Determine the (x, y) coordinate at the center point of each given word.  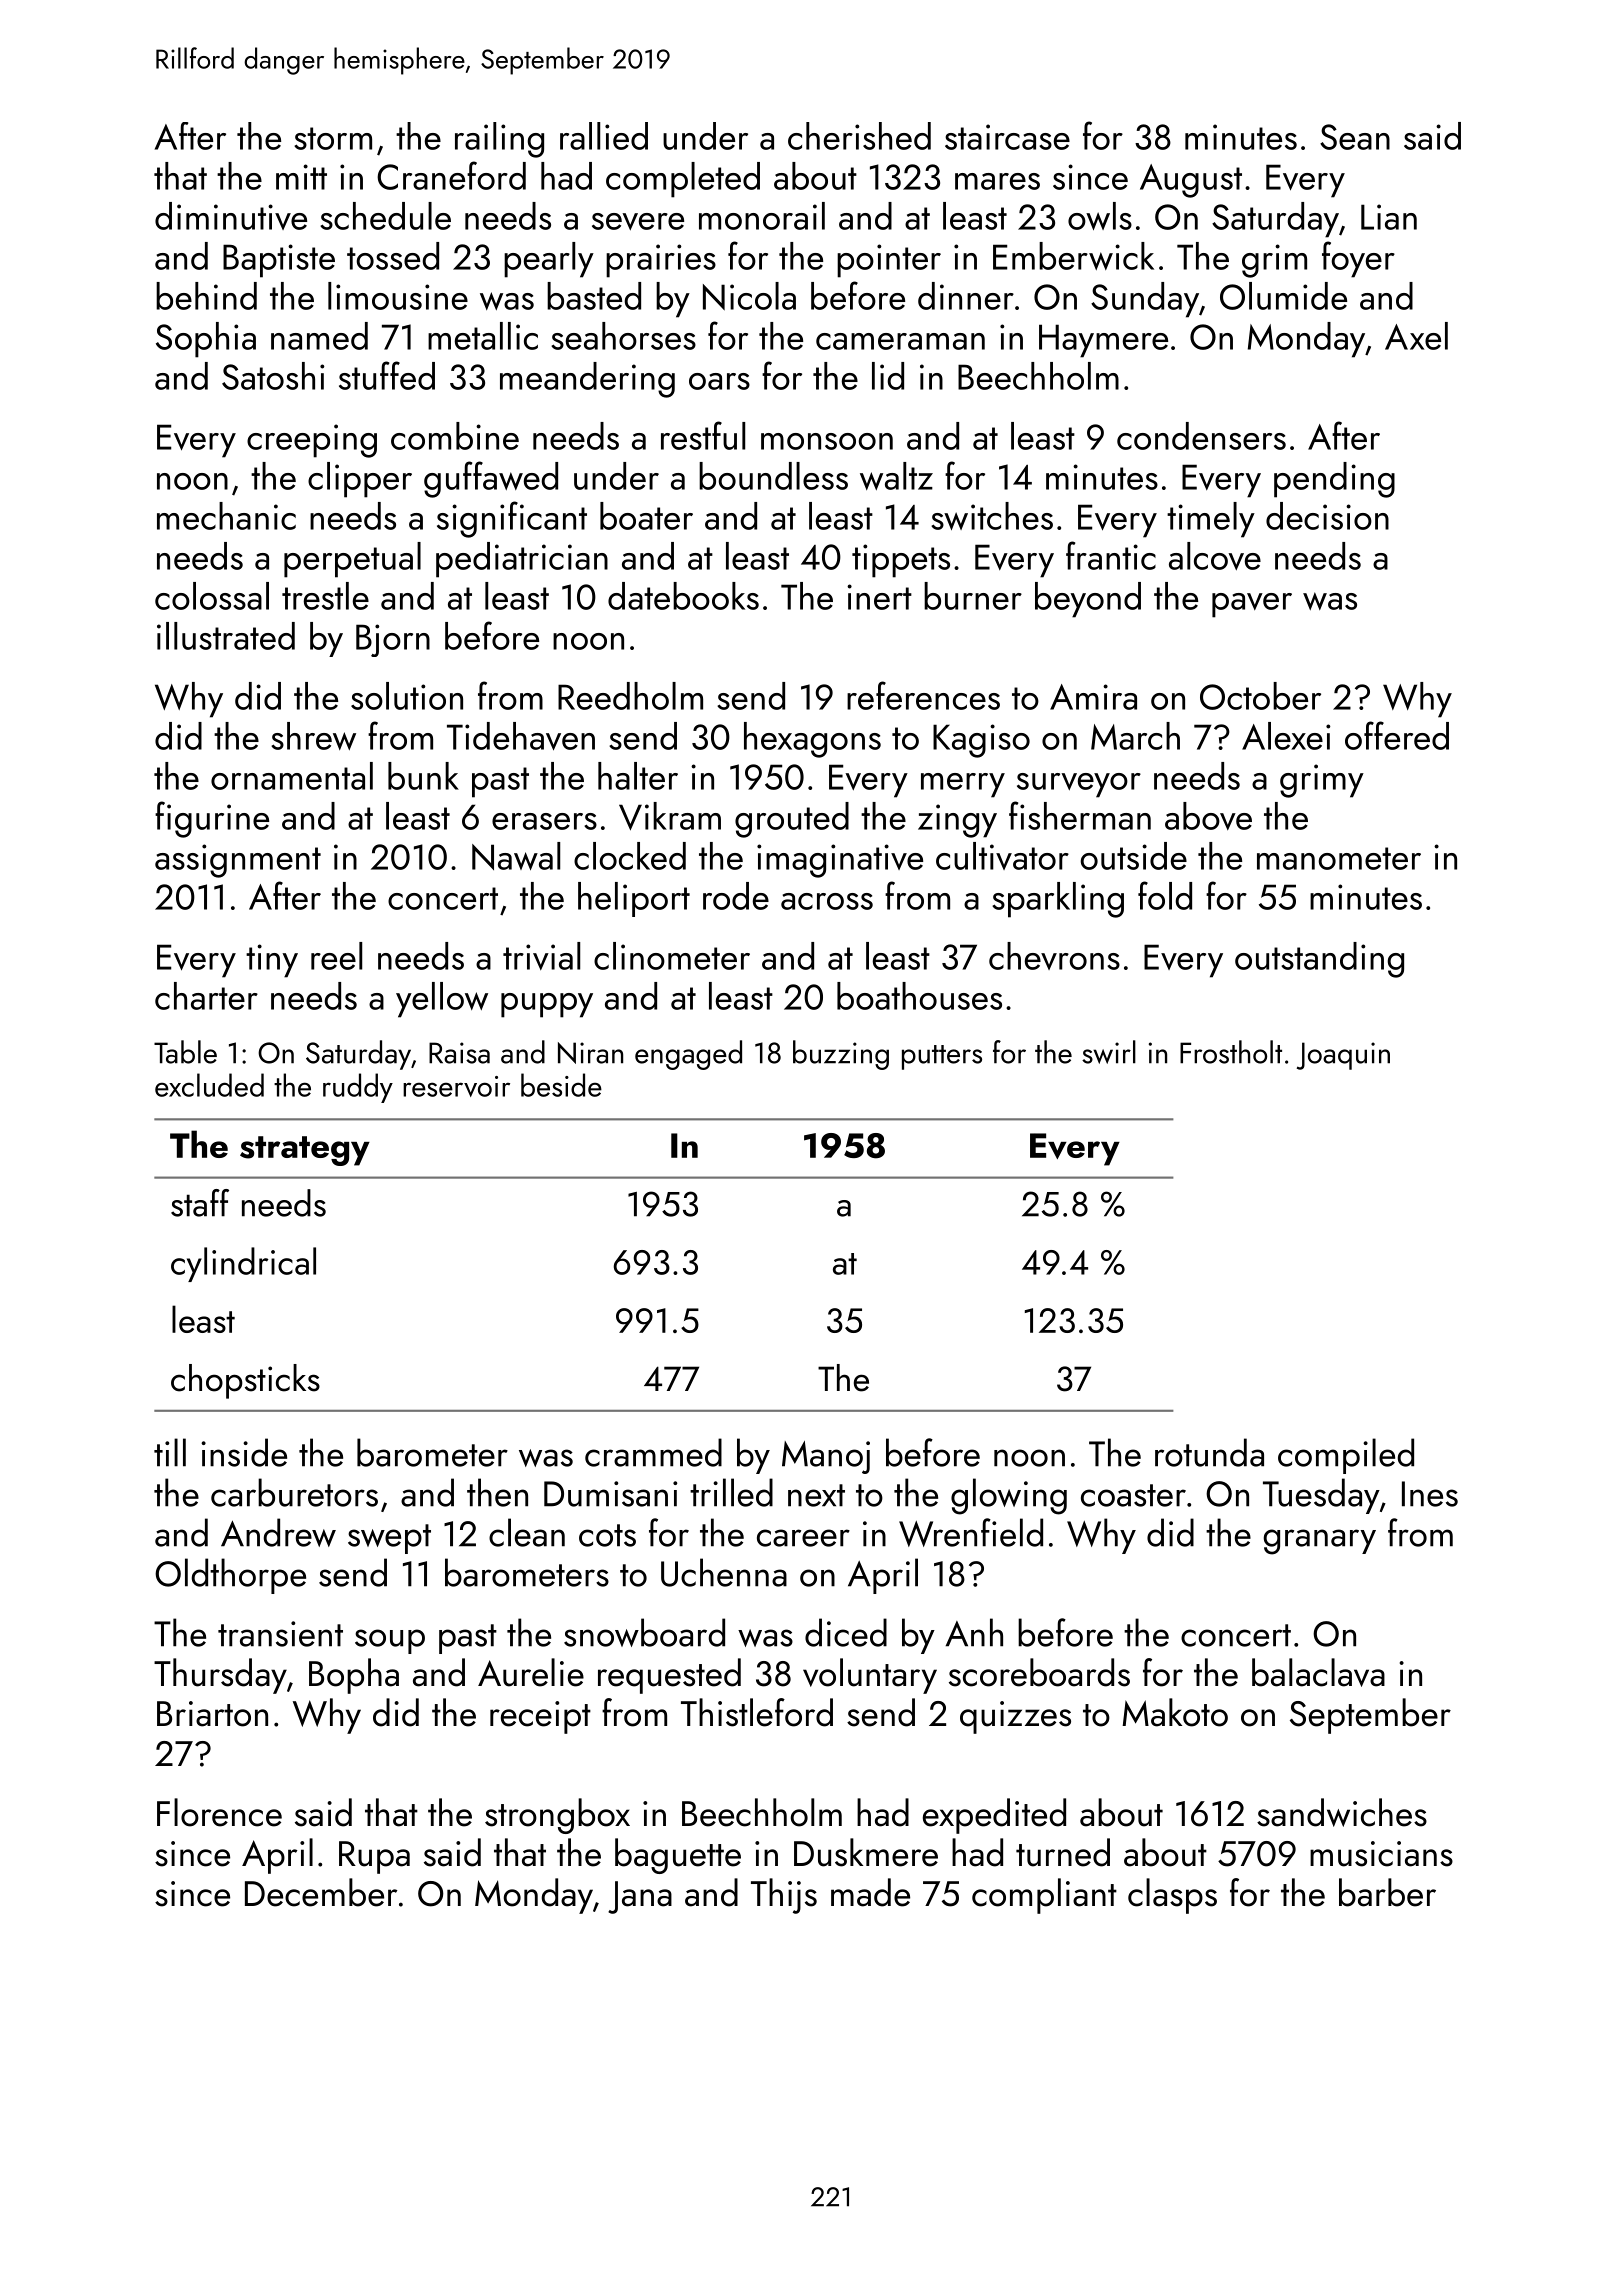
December (321, 1892)
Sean (1355, 137)
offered (1397, 735)
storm (333, 138)
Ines (1430, 1494)
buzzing (841, 1055)
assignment (238, 861)
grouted (792, 820)
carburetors (294, 1492)
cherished (859, 136)
